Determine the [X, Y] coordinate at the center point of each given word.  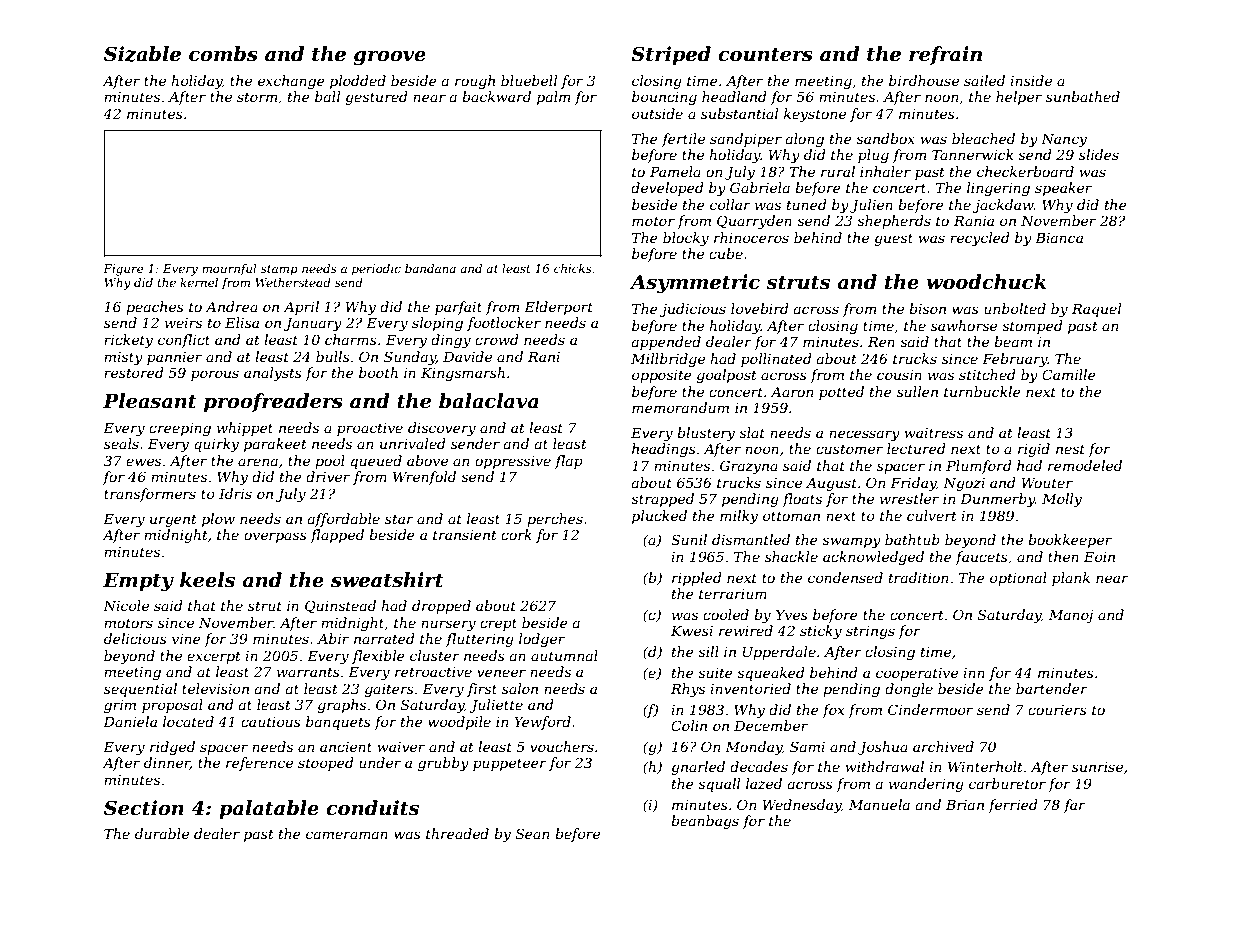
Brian [965, 805]
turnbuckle [982, 391]
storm [257, 97]
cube [726, 253]
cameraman [347, 835]
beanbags [705, 822]
